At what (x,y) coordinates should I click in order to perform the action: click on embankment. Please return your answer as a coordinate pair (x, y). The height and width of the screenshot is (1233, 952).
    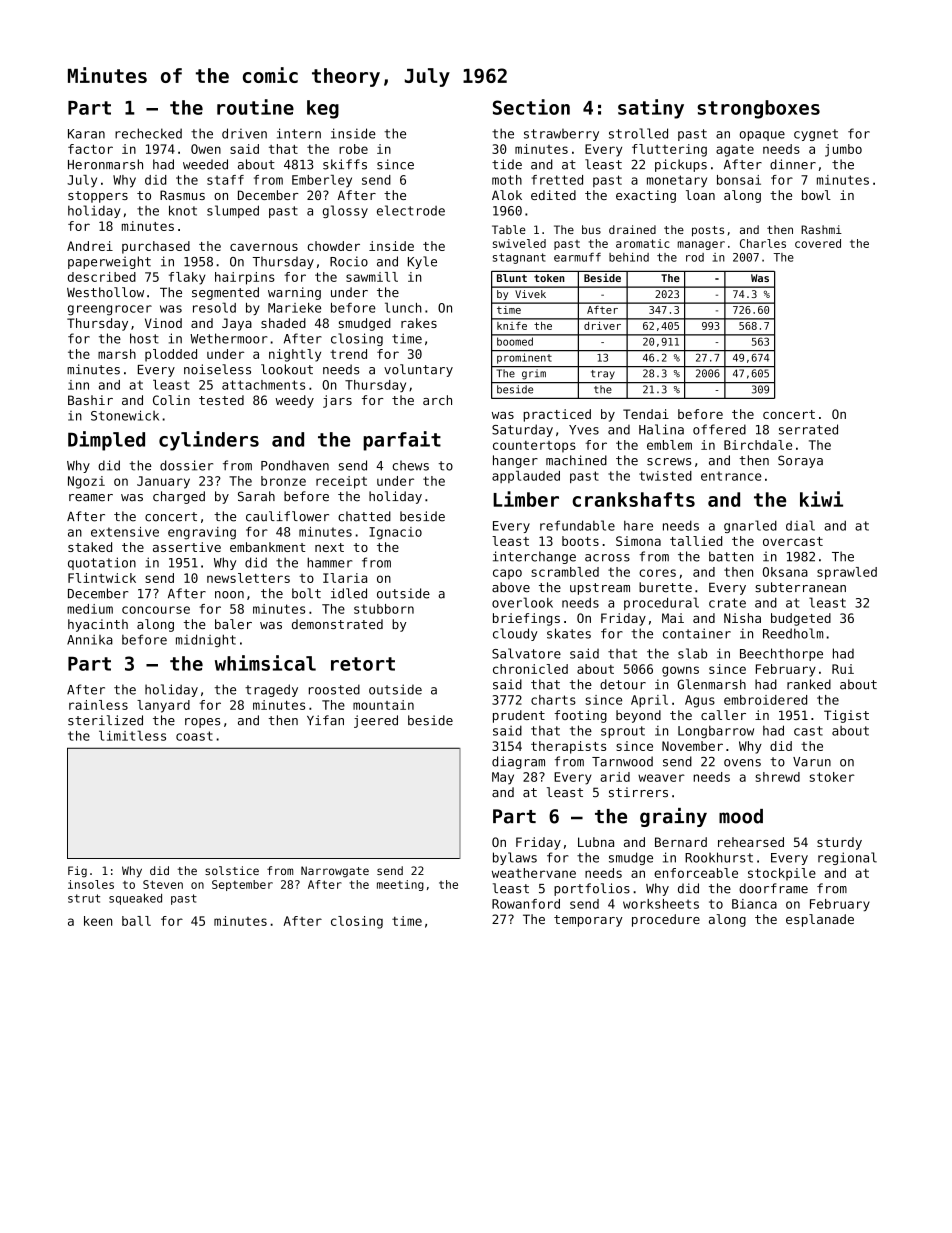
    Looking at the image, I should click on (267, 547).
